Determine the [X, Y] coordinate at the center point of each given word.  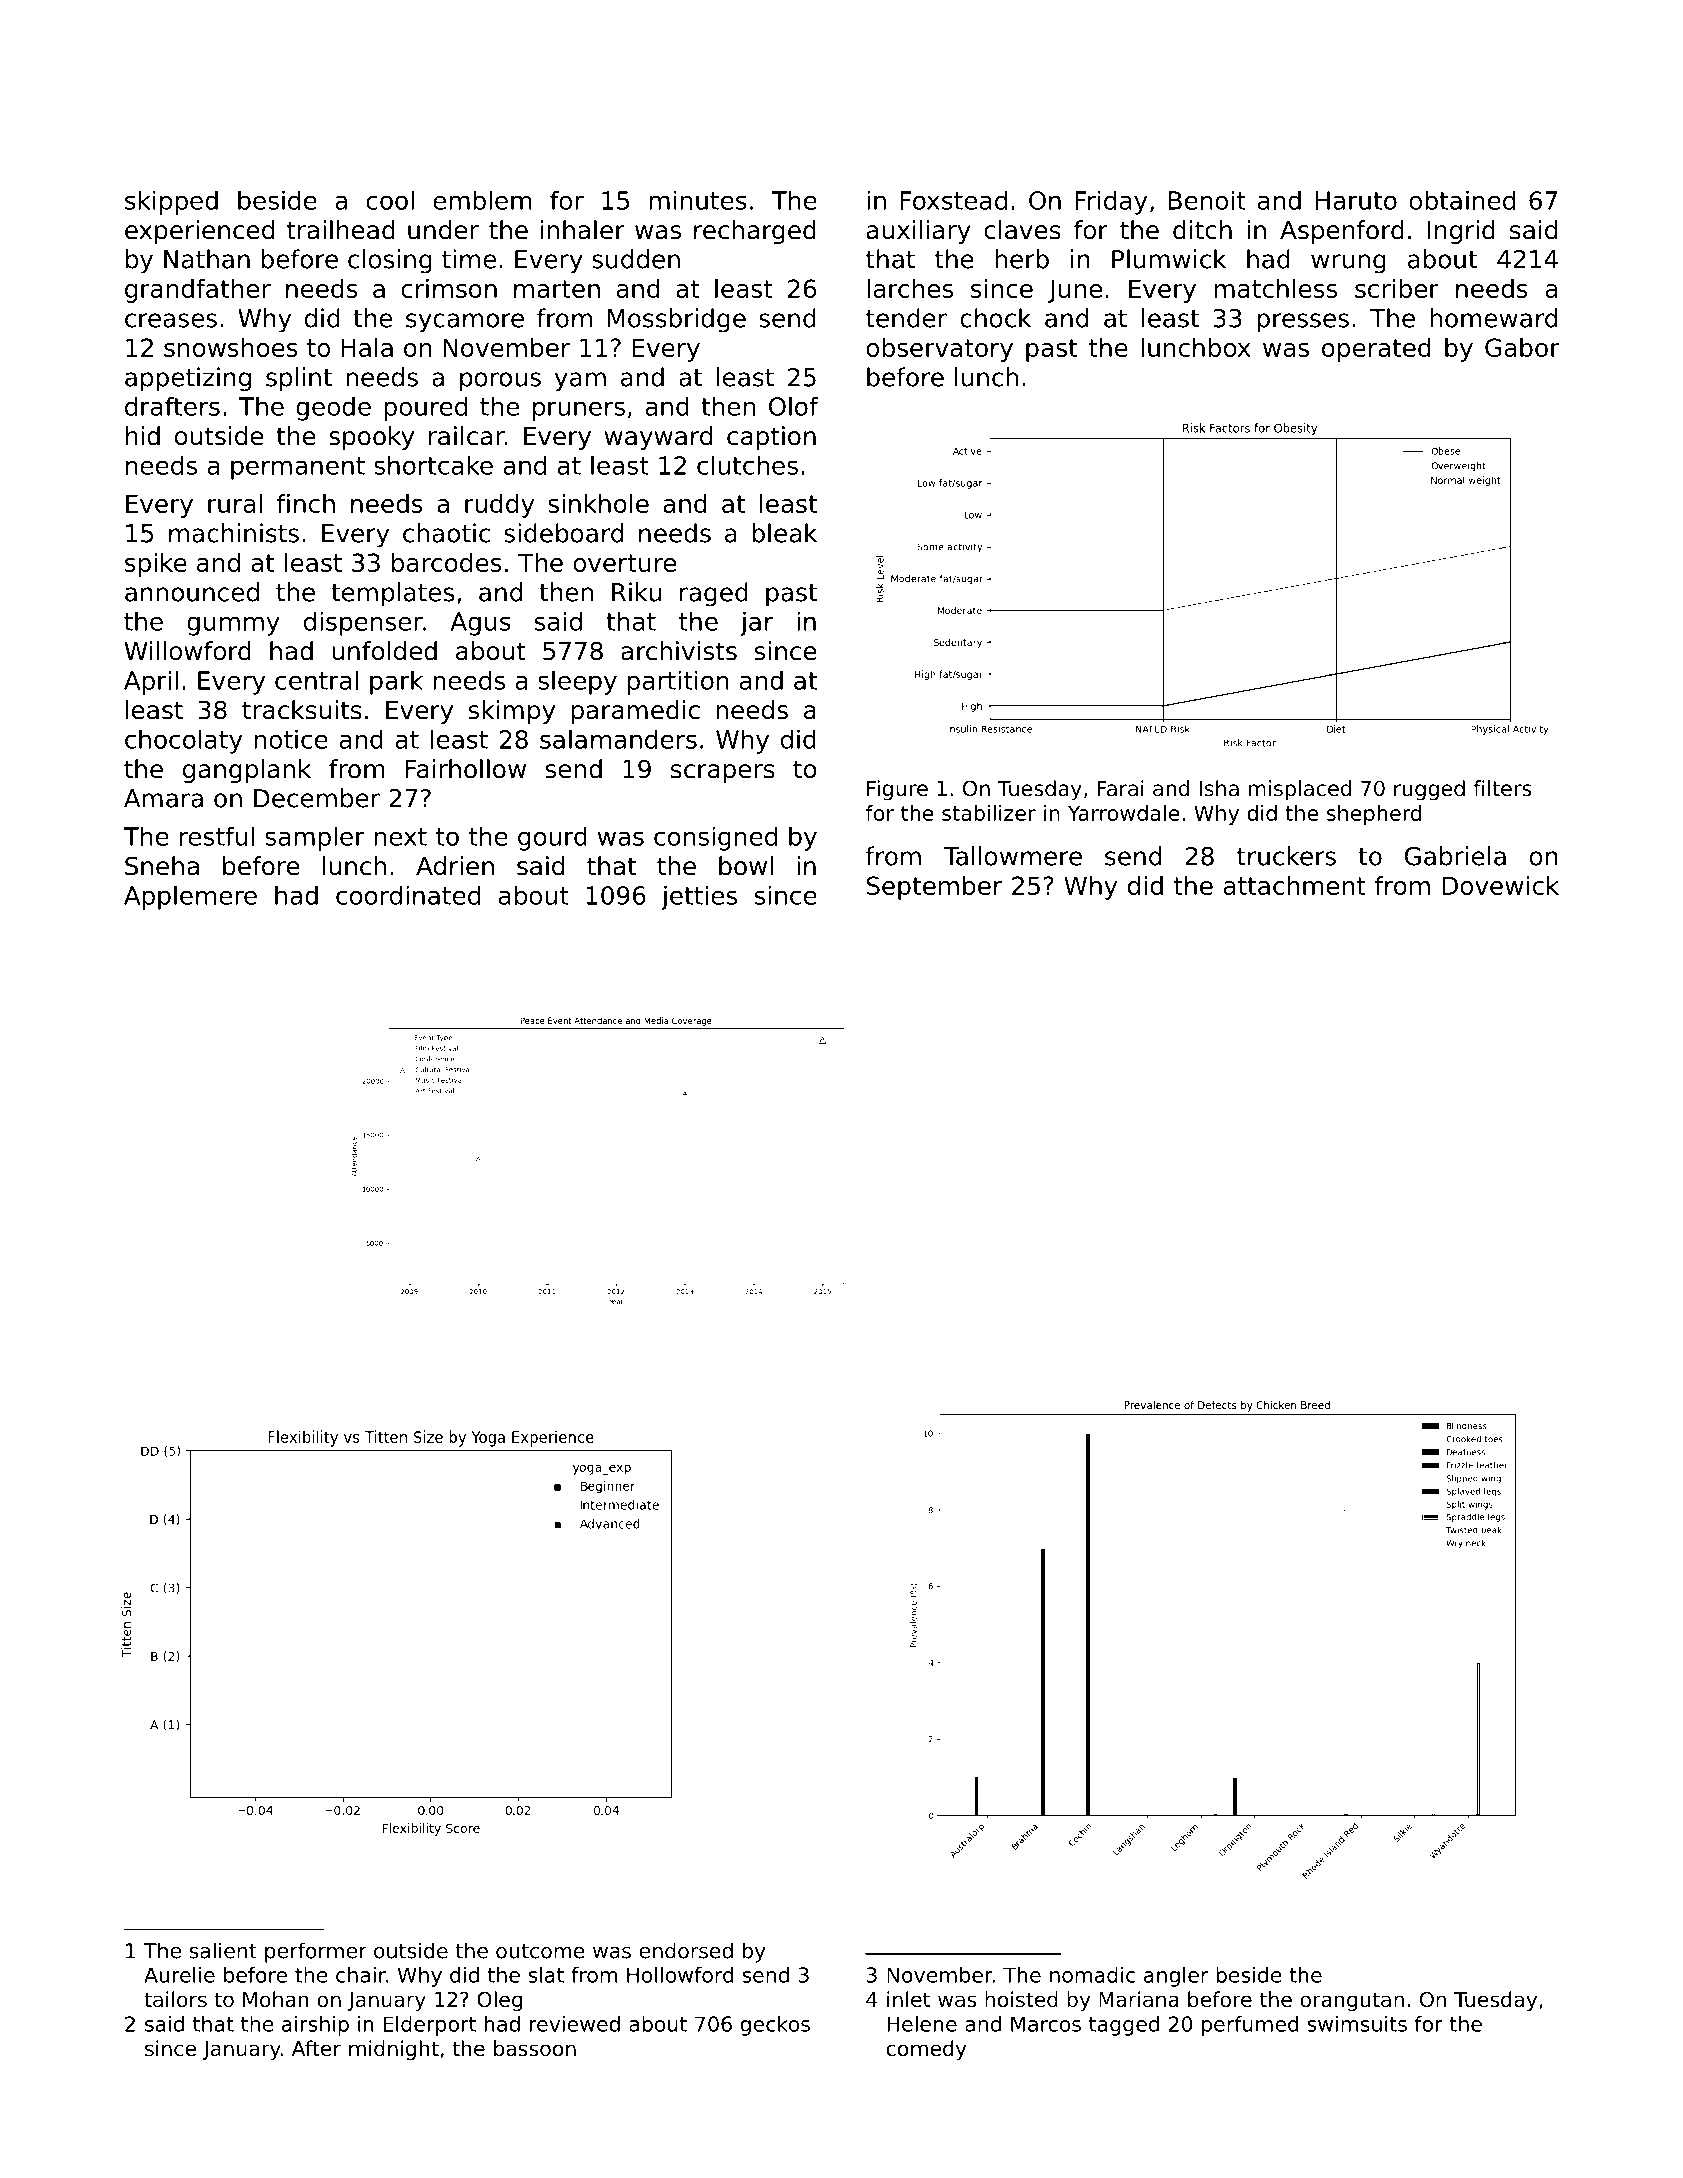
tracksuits [302, 710]
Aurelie [179, 1975]
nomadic [1092, 1975]
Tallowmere [1012, 856]
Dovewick [1500, 885]
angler [1176, 1977]
